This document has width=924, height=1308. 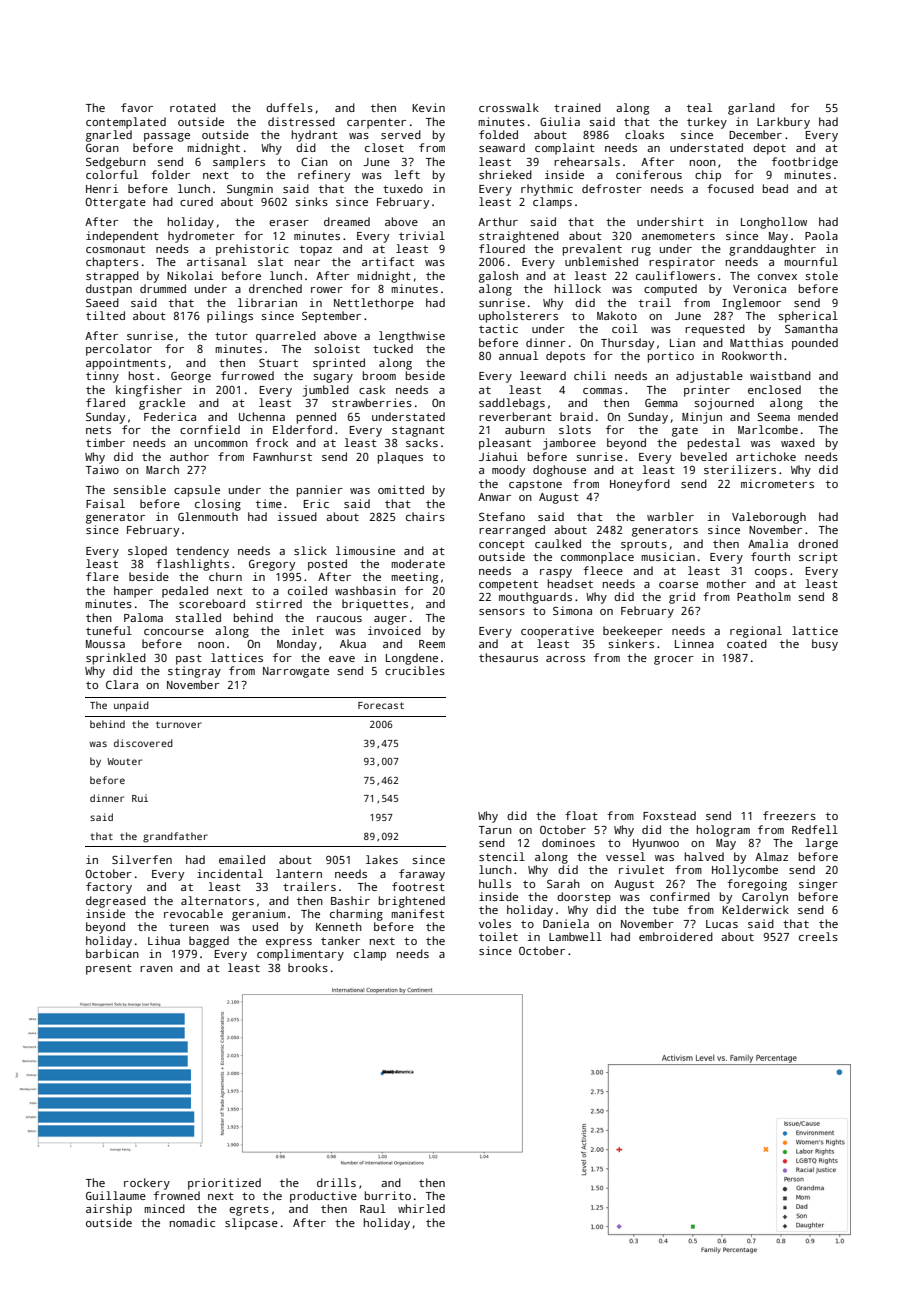 I want to click on rotated, so click(x=193, y=107).
